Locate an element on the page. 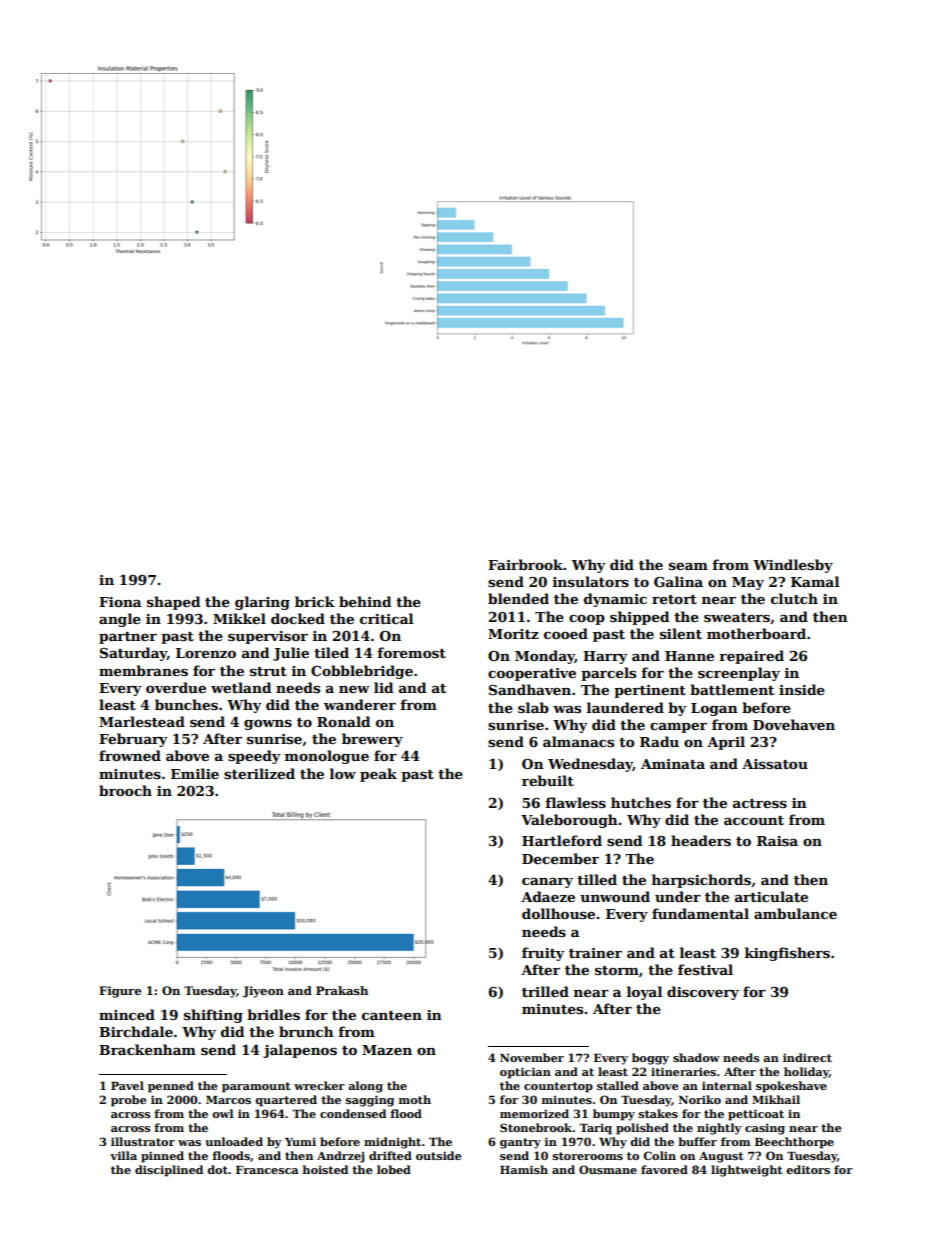  brooch is located at coordinates (125, 790).
